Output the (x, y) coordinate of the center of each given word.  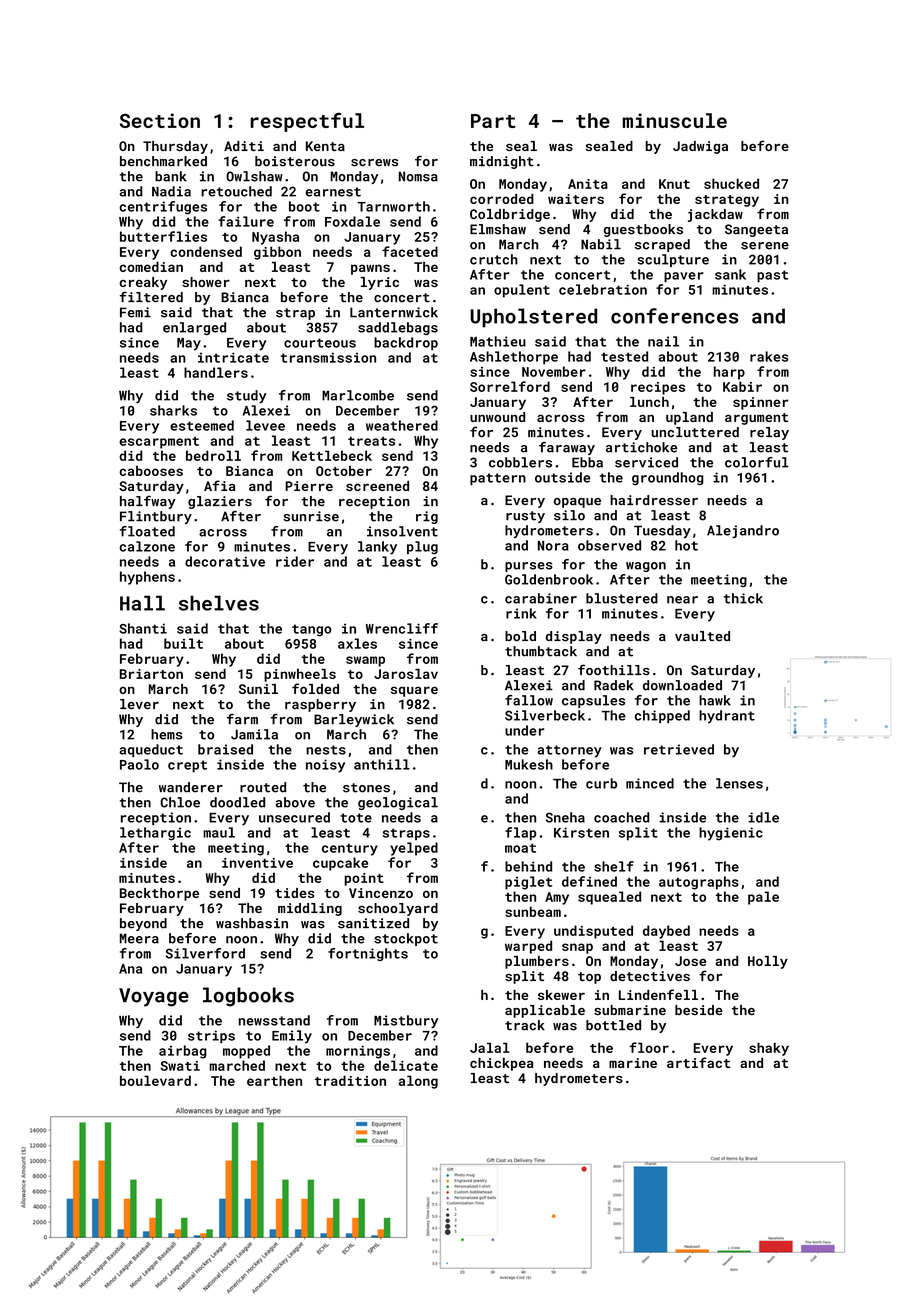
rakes (769, 356)
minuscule (675, 120)
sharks (173, 410)
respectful (307, 122)
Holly (768, 962)
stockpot (406, 939)
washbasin (252, 923)
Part (493, 121)
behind (528, 866)
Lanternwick (394, 312)
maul (219, 832)
